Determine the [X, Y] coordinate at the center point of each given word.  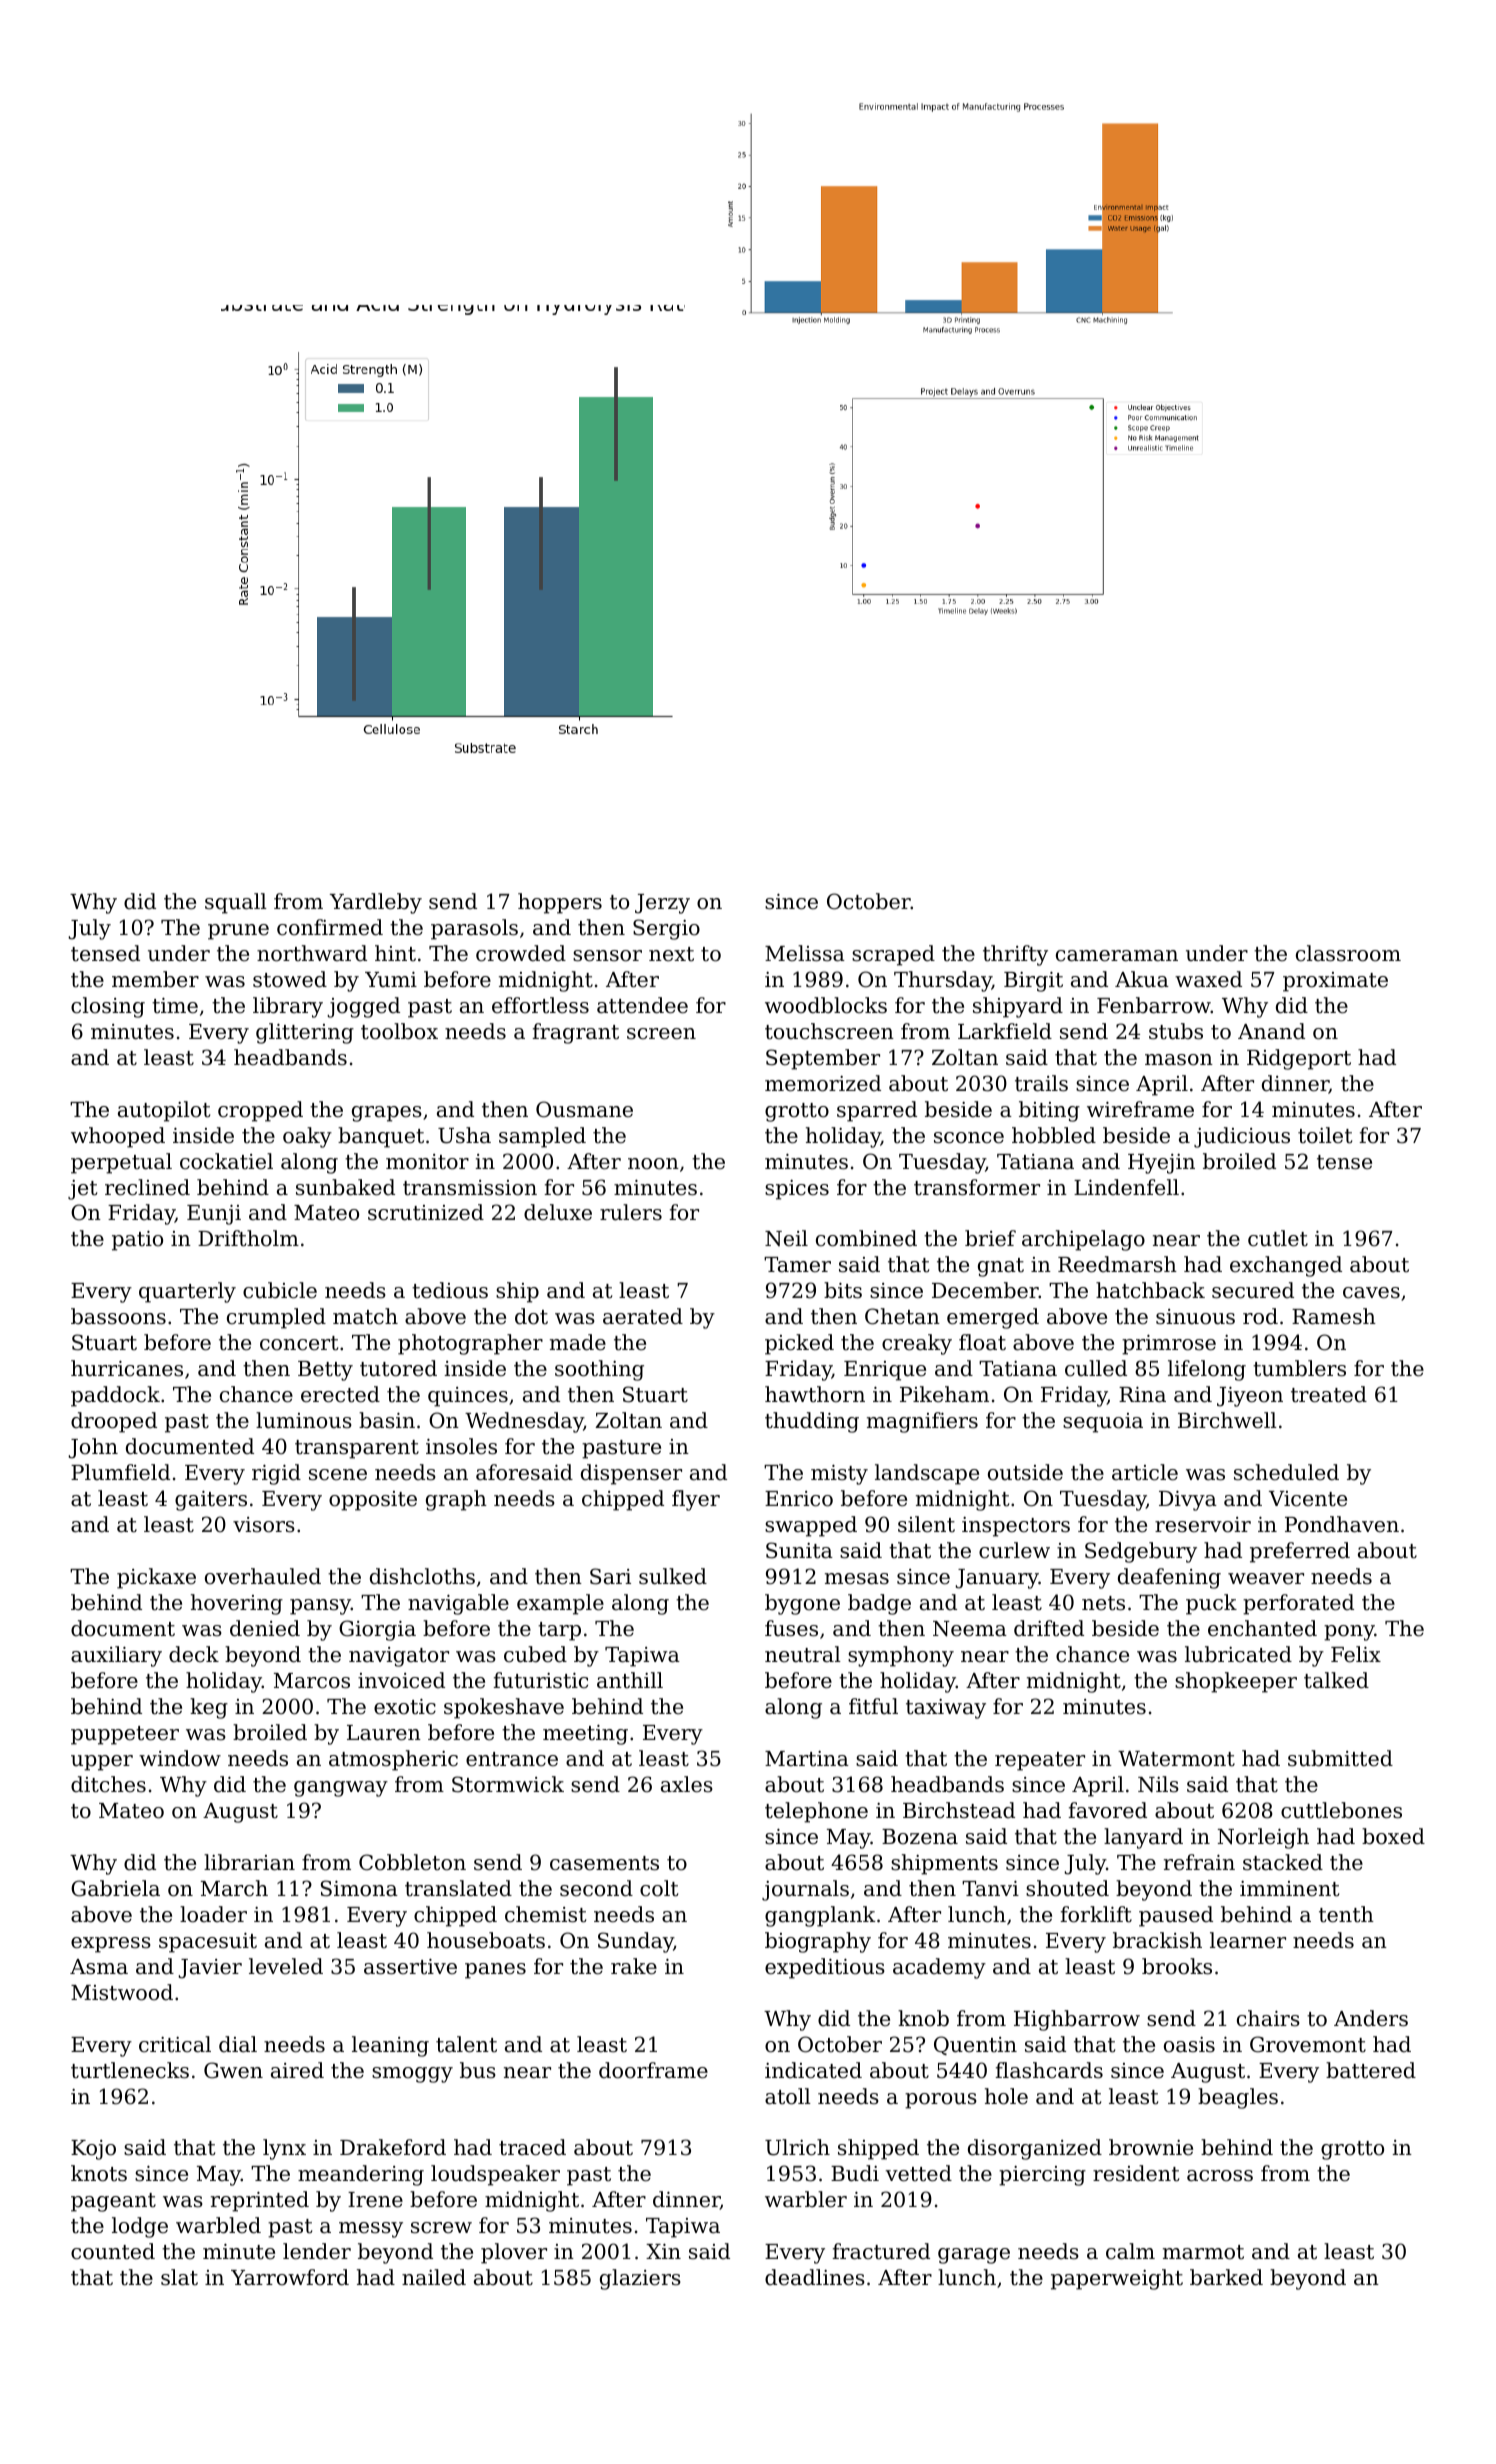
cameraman [1117, 956]
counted [113, 2251]
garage [974, 2256]
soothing [599, 1370]
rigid [276, 1474]
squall [236, 903]
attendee [642, 1005]
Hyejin [1161, 1164]
